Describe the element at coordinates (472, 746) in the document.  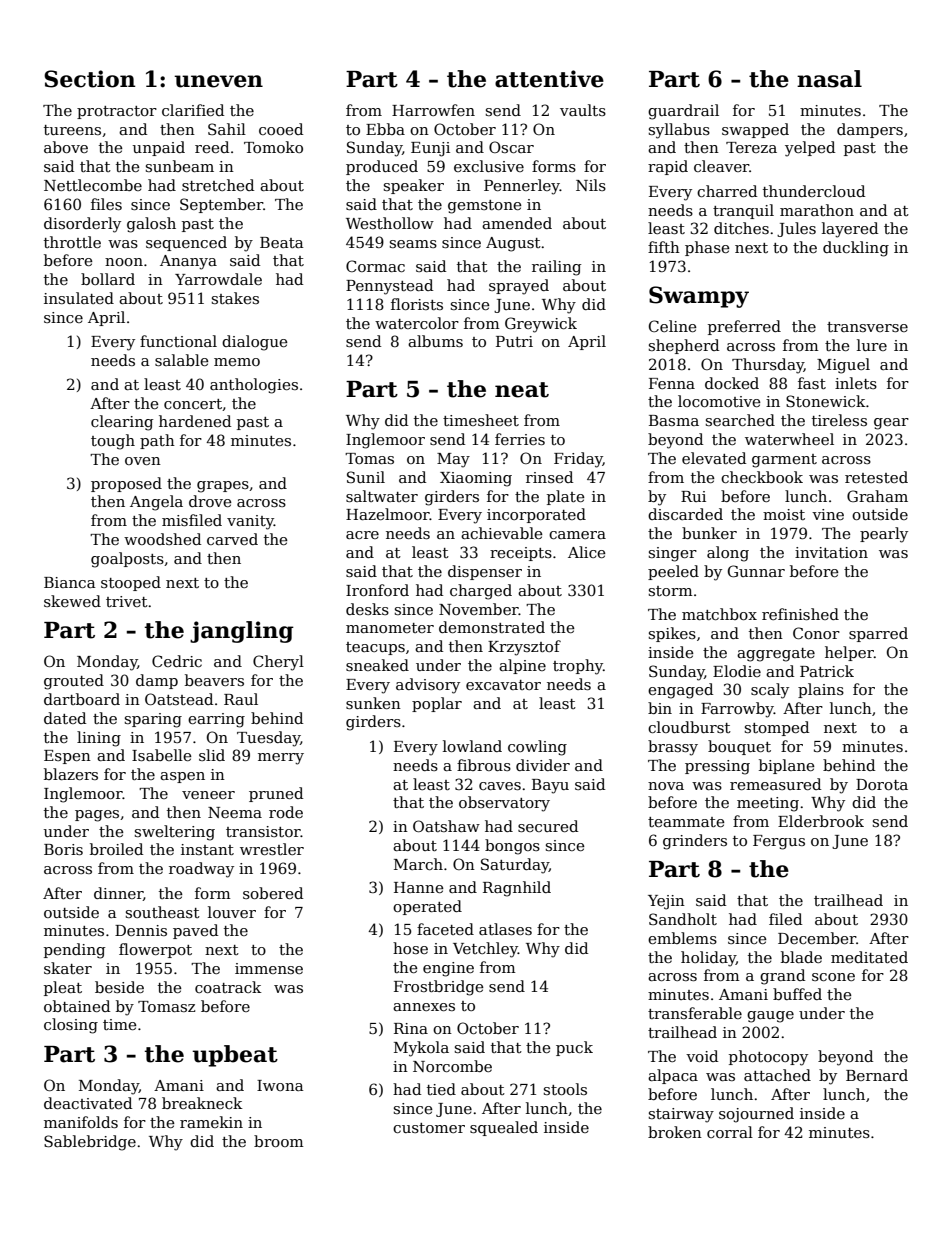
I see `lowland` at that location.
